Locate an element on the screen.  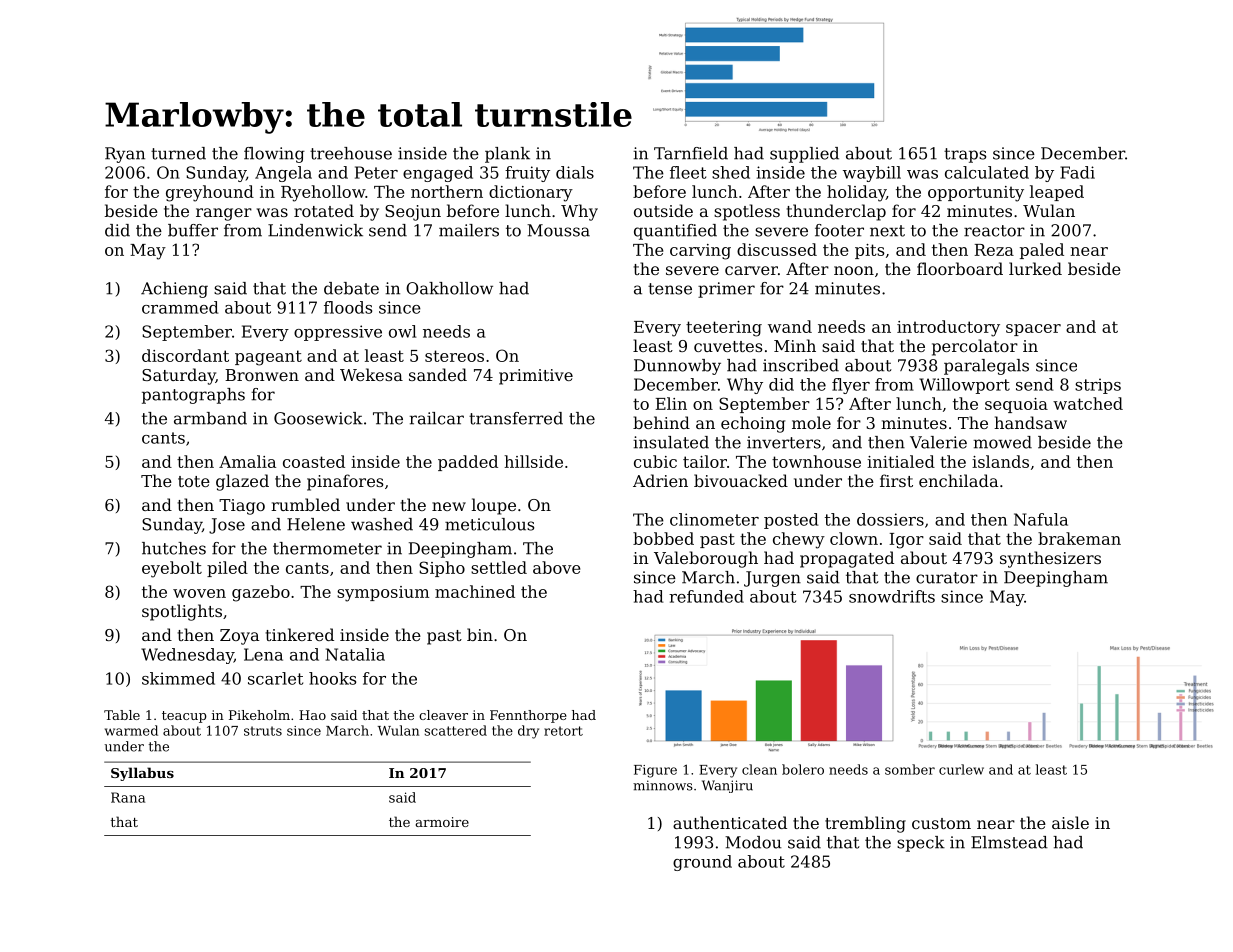
outside is located at coordinates (663, 210).
